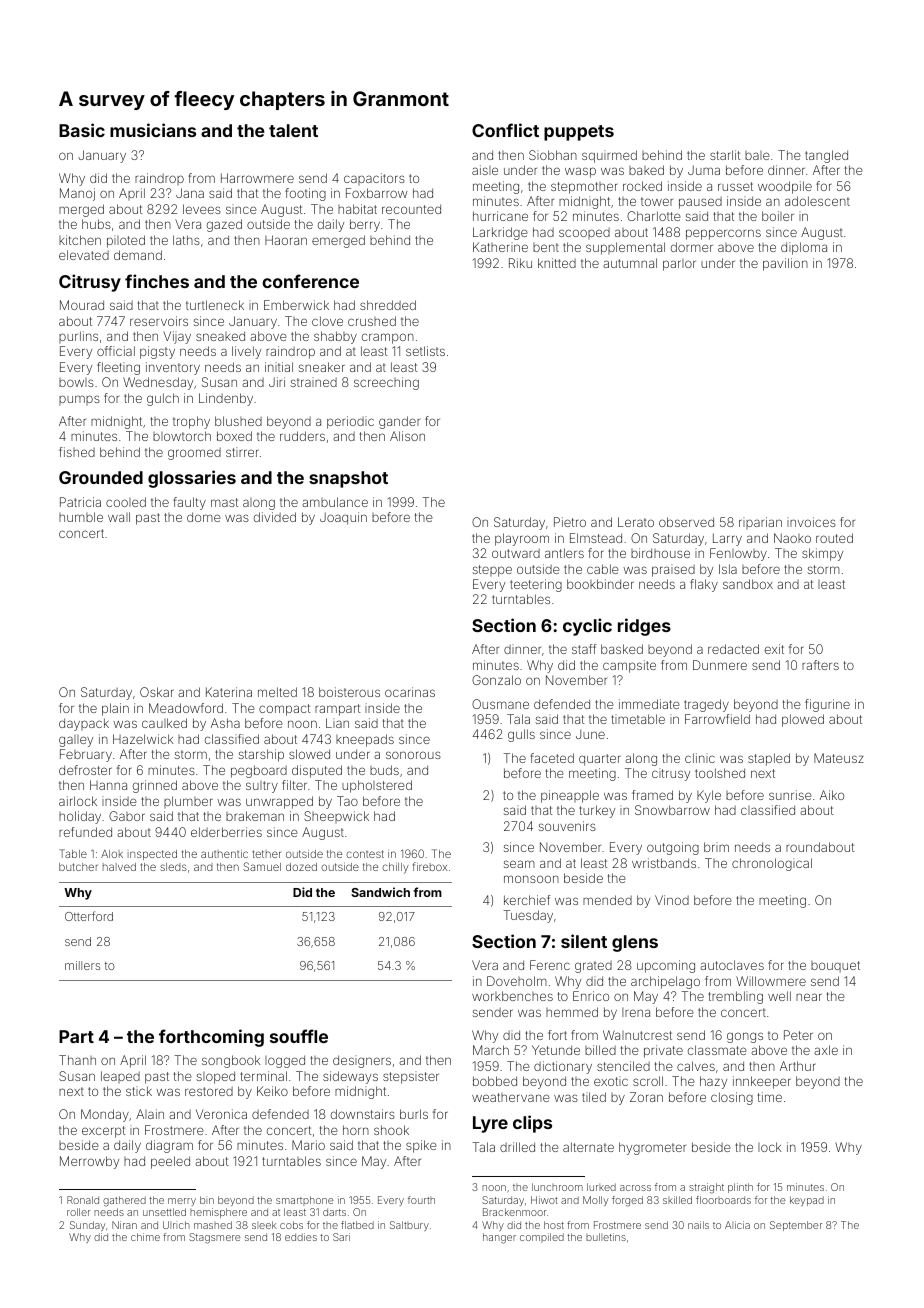  What do you see at coordinates (492, 571) in the image?
I see `steppe` at bounding box center [492, 571].
